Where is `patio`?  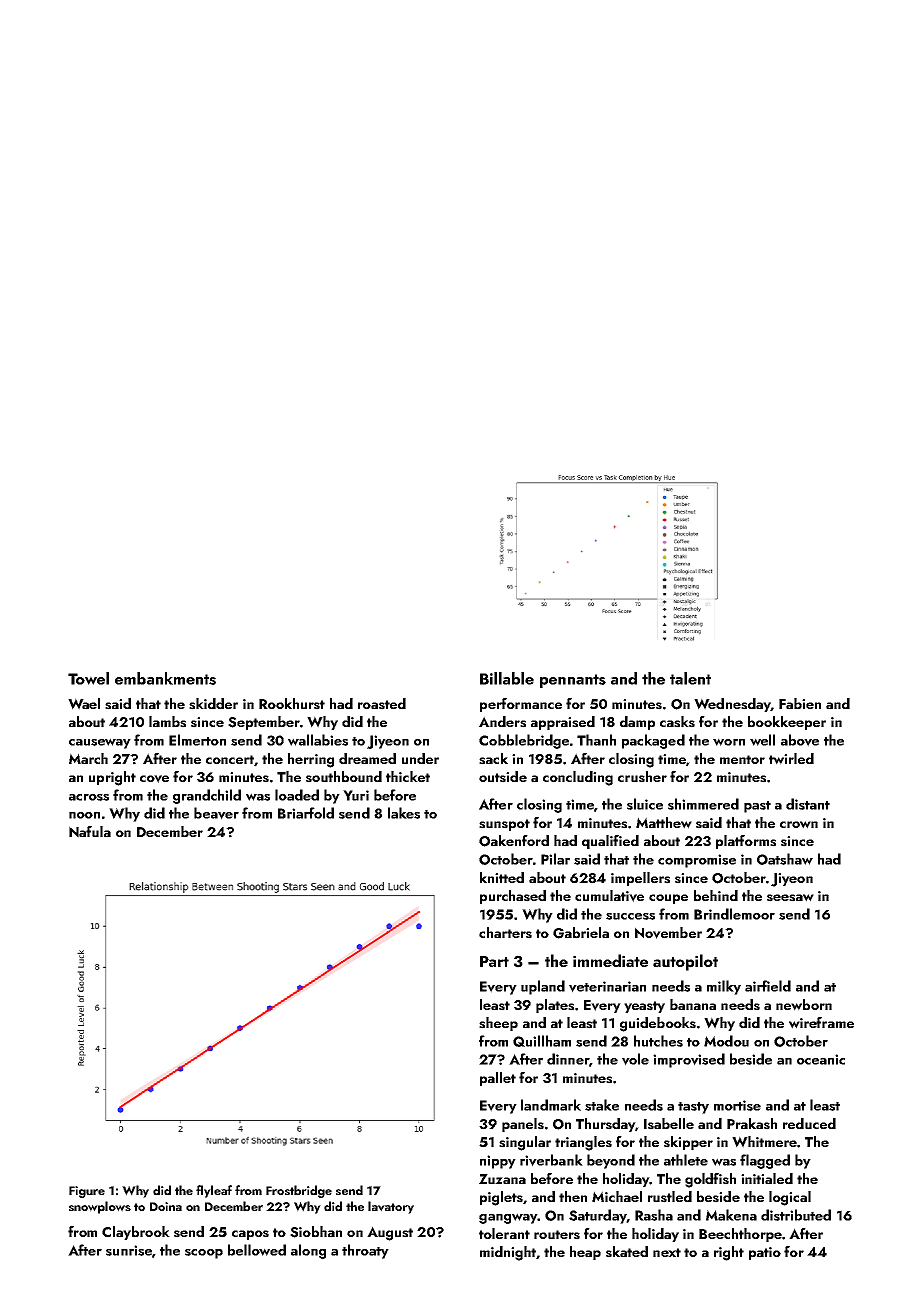
patio is located at coordinates (765, 1253).
